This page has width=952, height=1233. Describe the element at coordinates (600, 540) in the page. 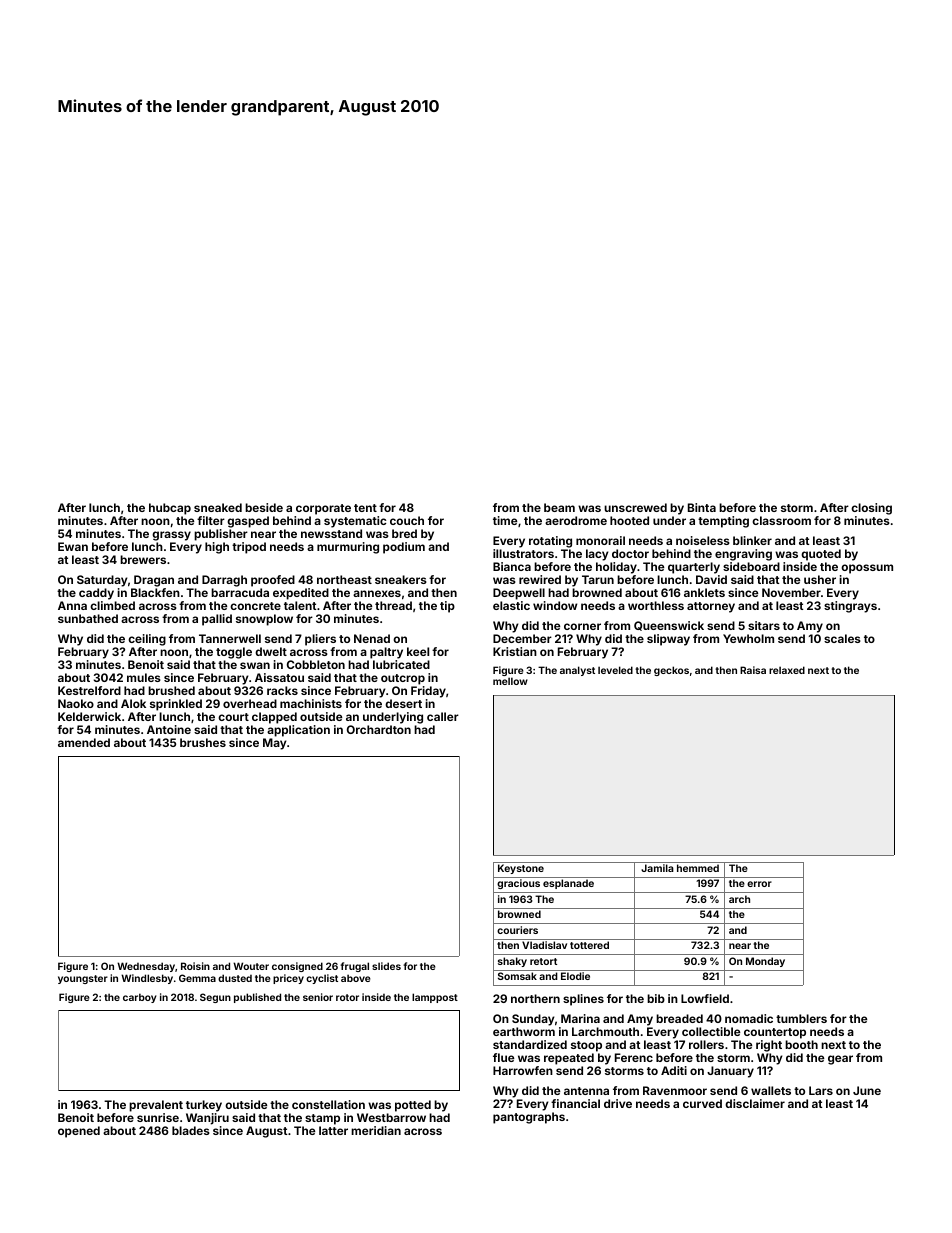

I see `monorail` at that location.
